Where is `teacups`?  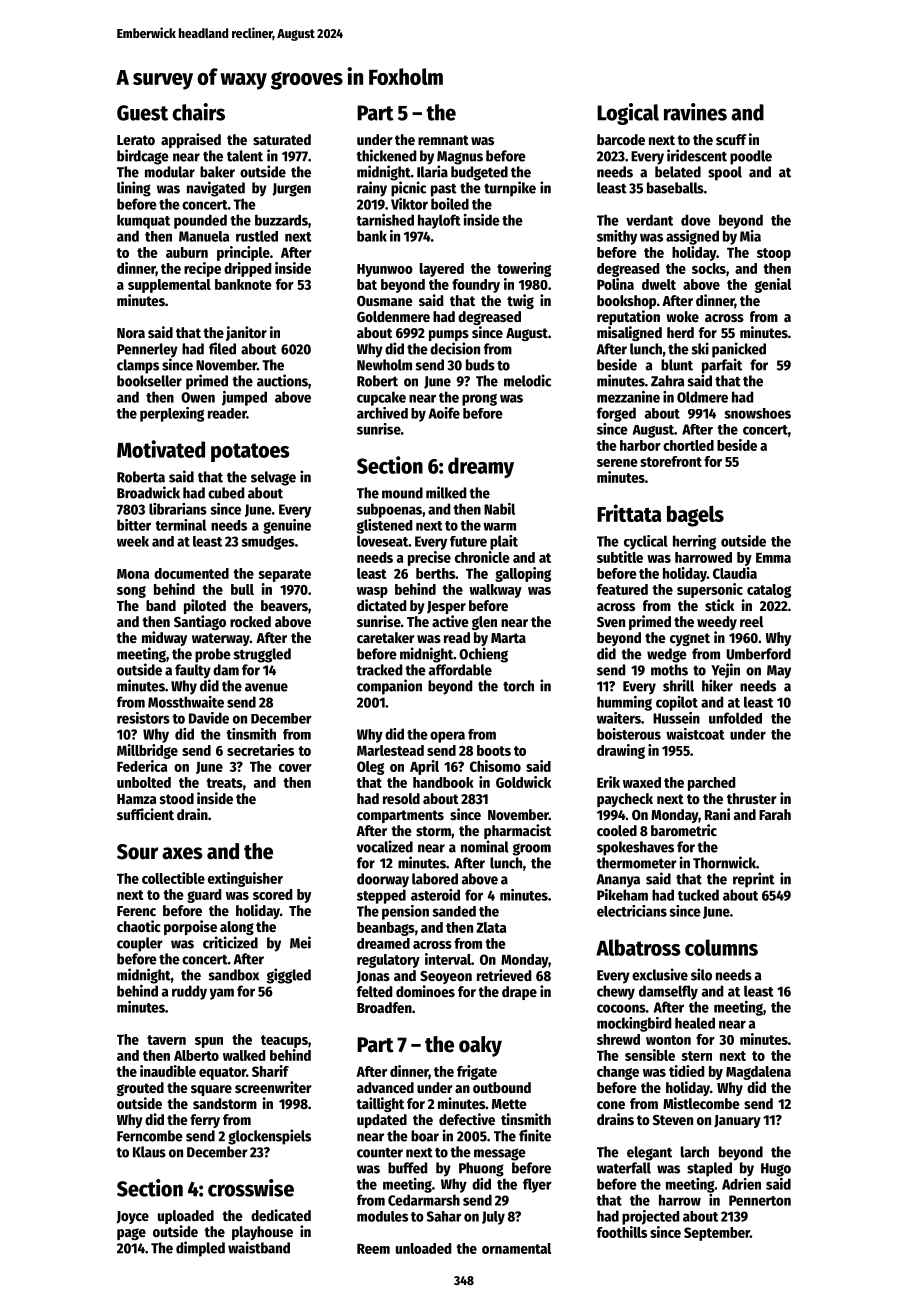 teacups is located at coordinates (284, 1041).
